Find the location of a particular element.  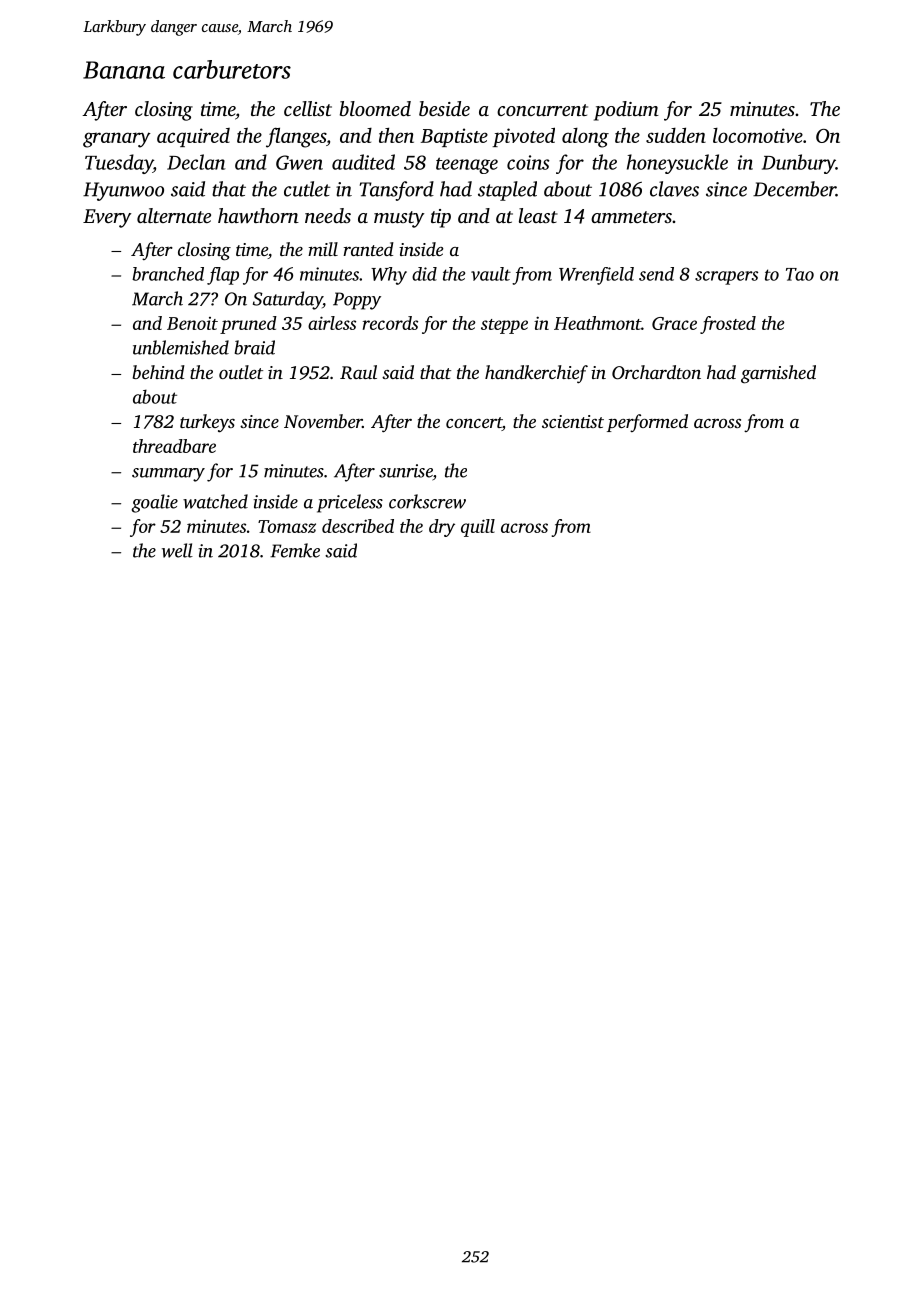

concurrent is located at coordinates (542, 110).
